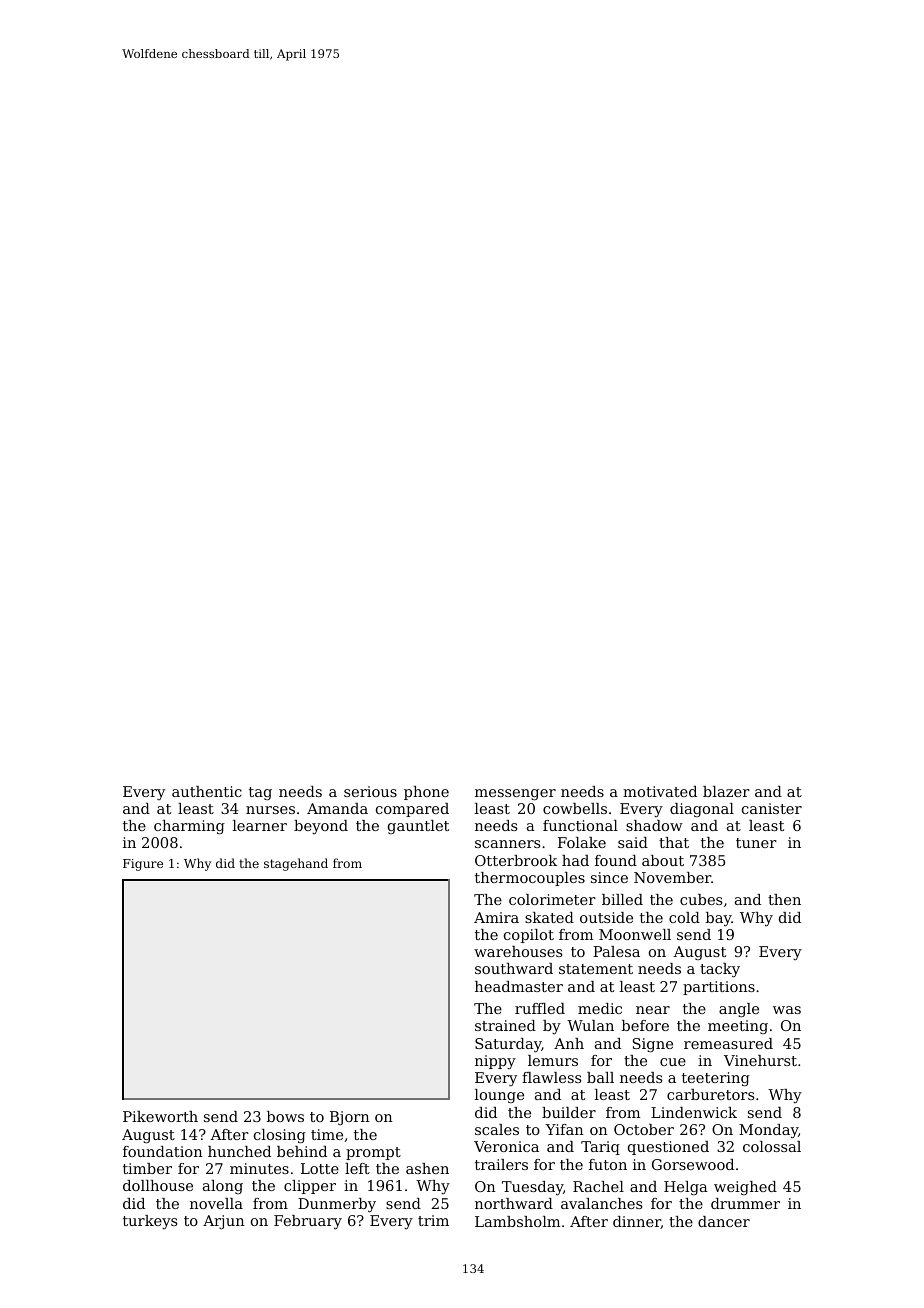 The image size is (924, 1308). Describe the element at coordinates (189, 827) in the screenshot. I see `charming` at that location.
